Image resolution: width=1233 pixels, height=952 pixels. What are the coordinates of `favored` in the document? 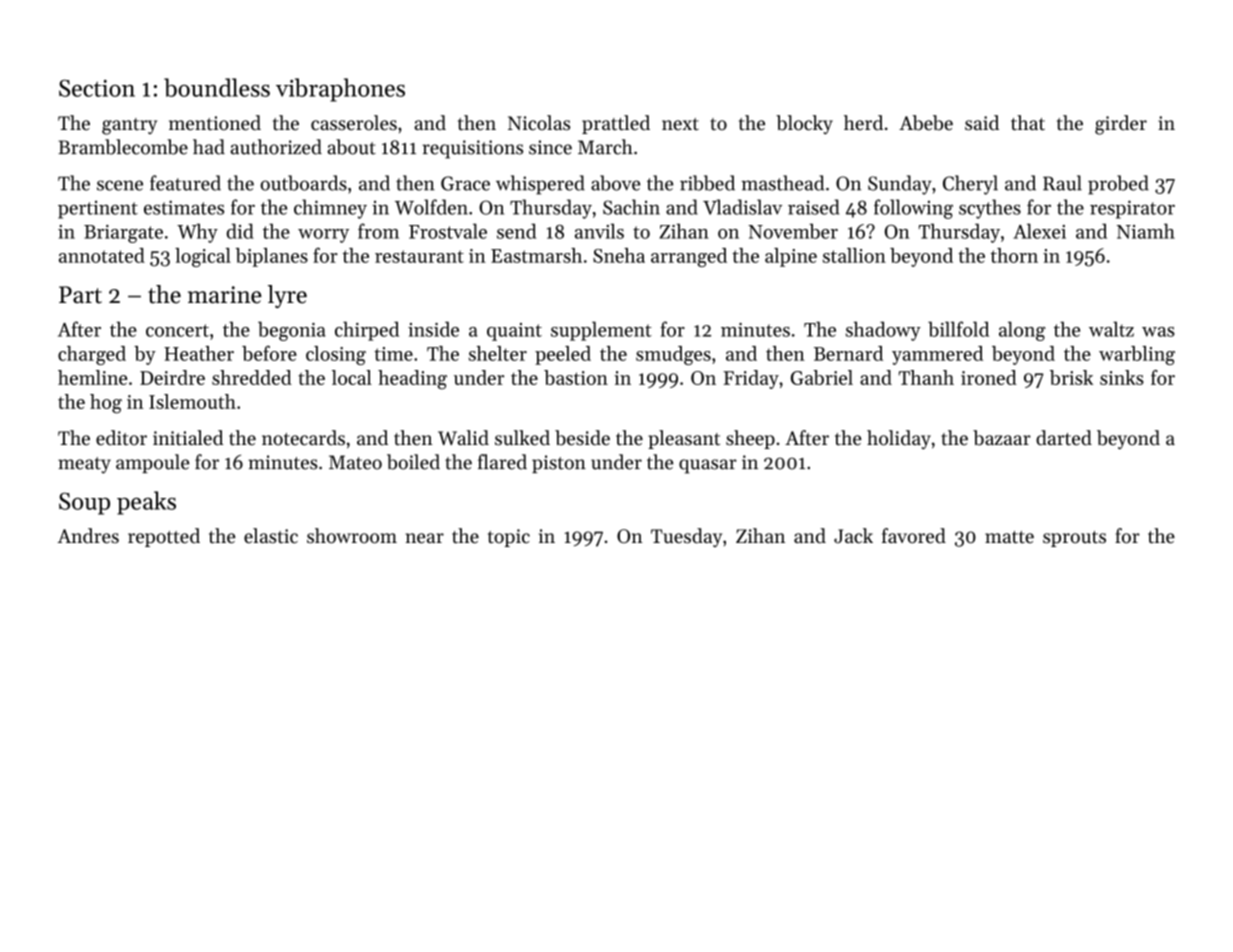 It's located at (914, 536).
